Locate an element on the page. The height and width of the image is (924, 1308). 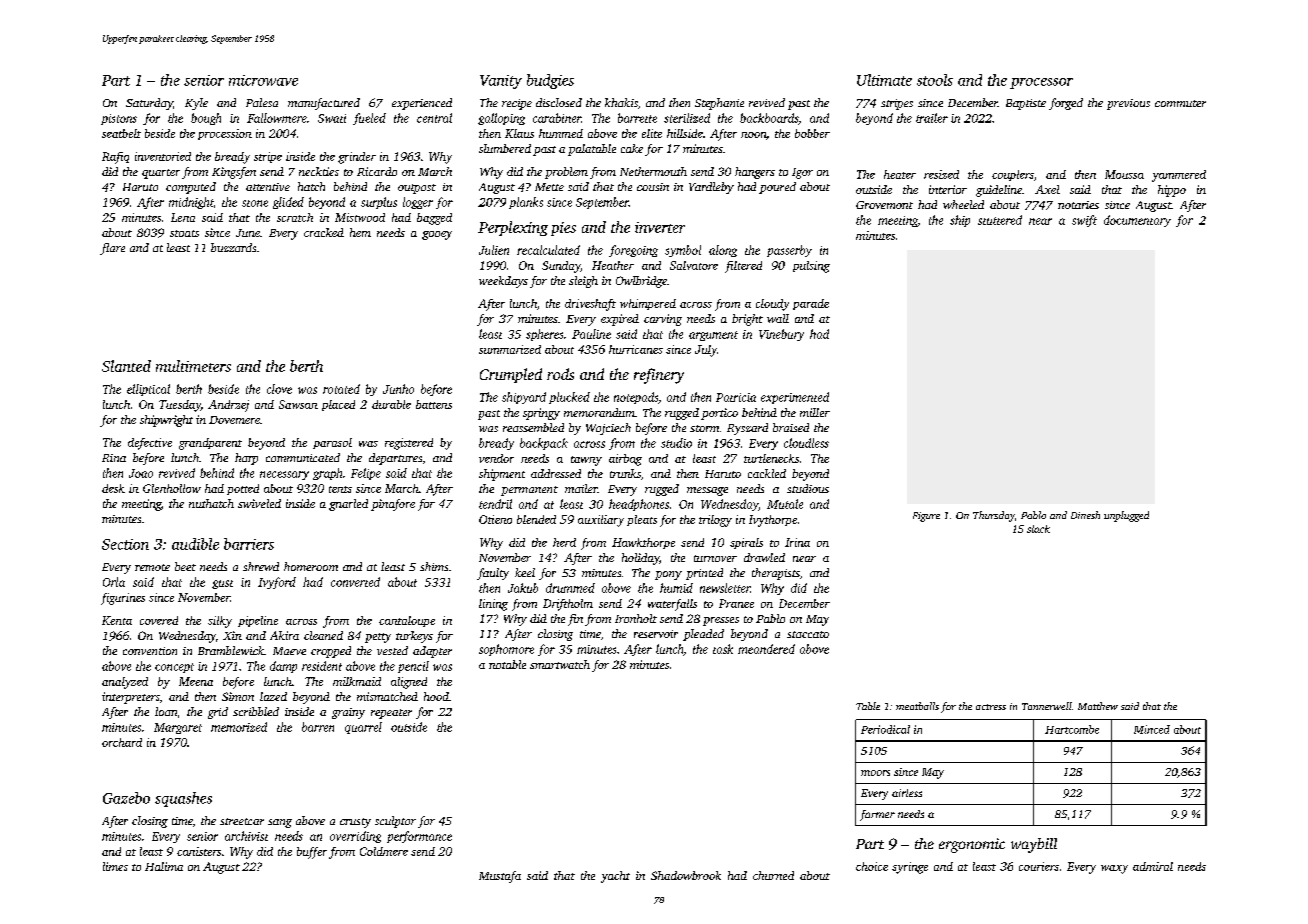
Ultimate is located at coordinates (884, 80).
